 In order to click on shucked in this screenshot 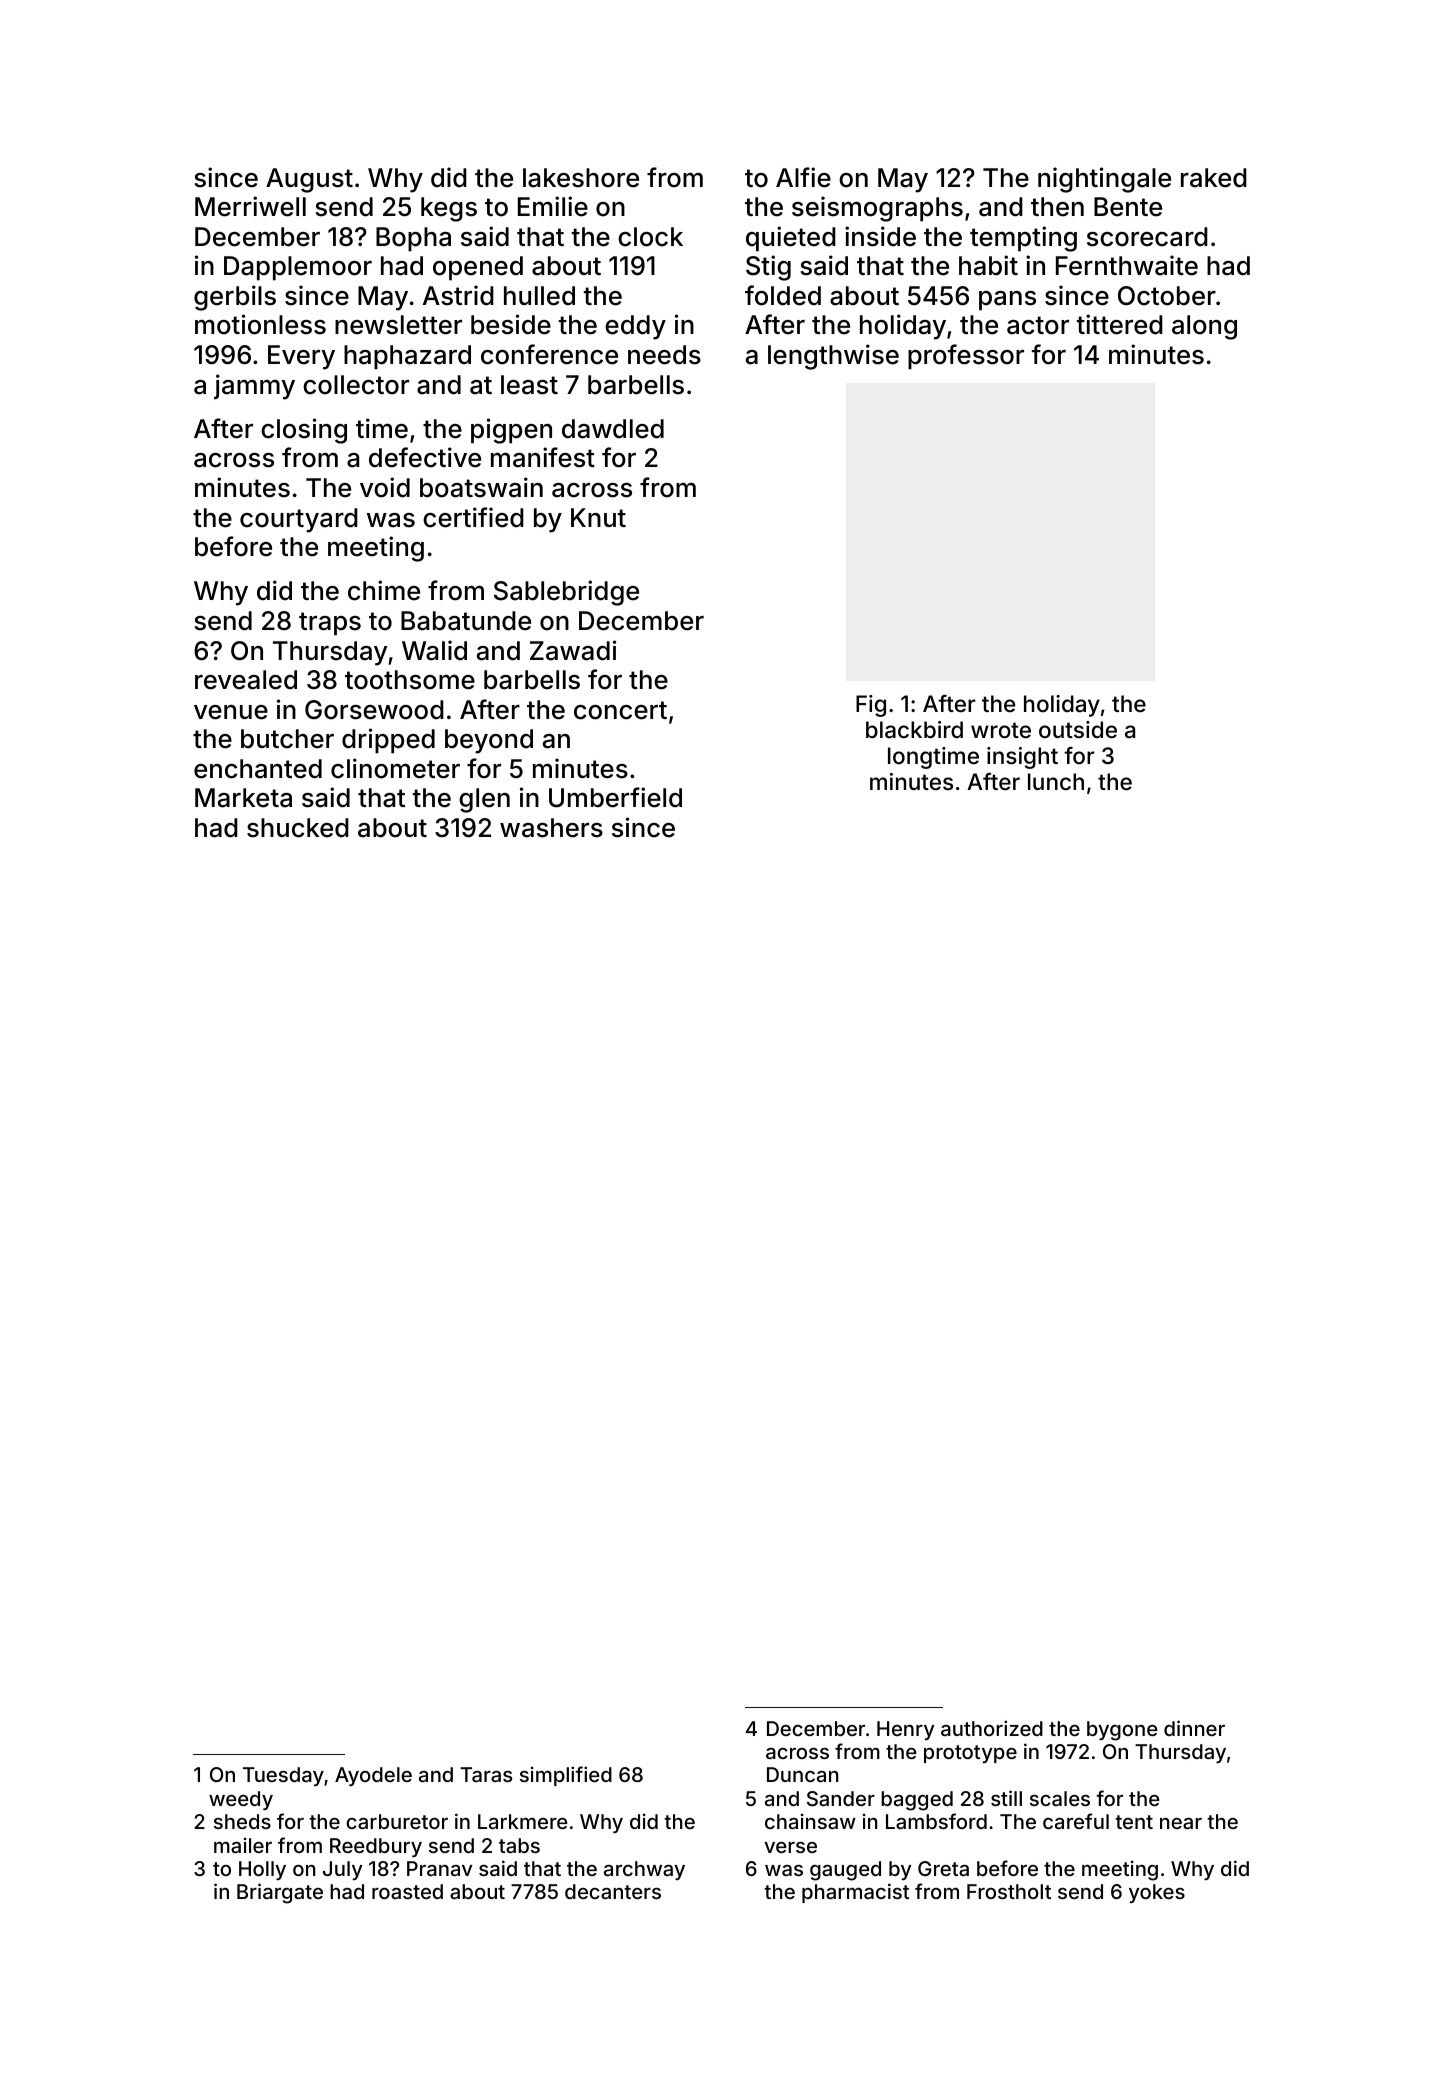, I will do `click(298, 828)`.
